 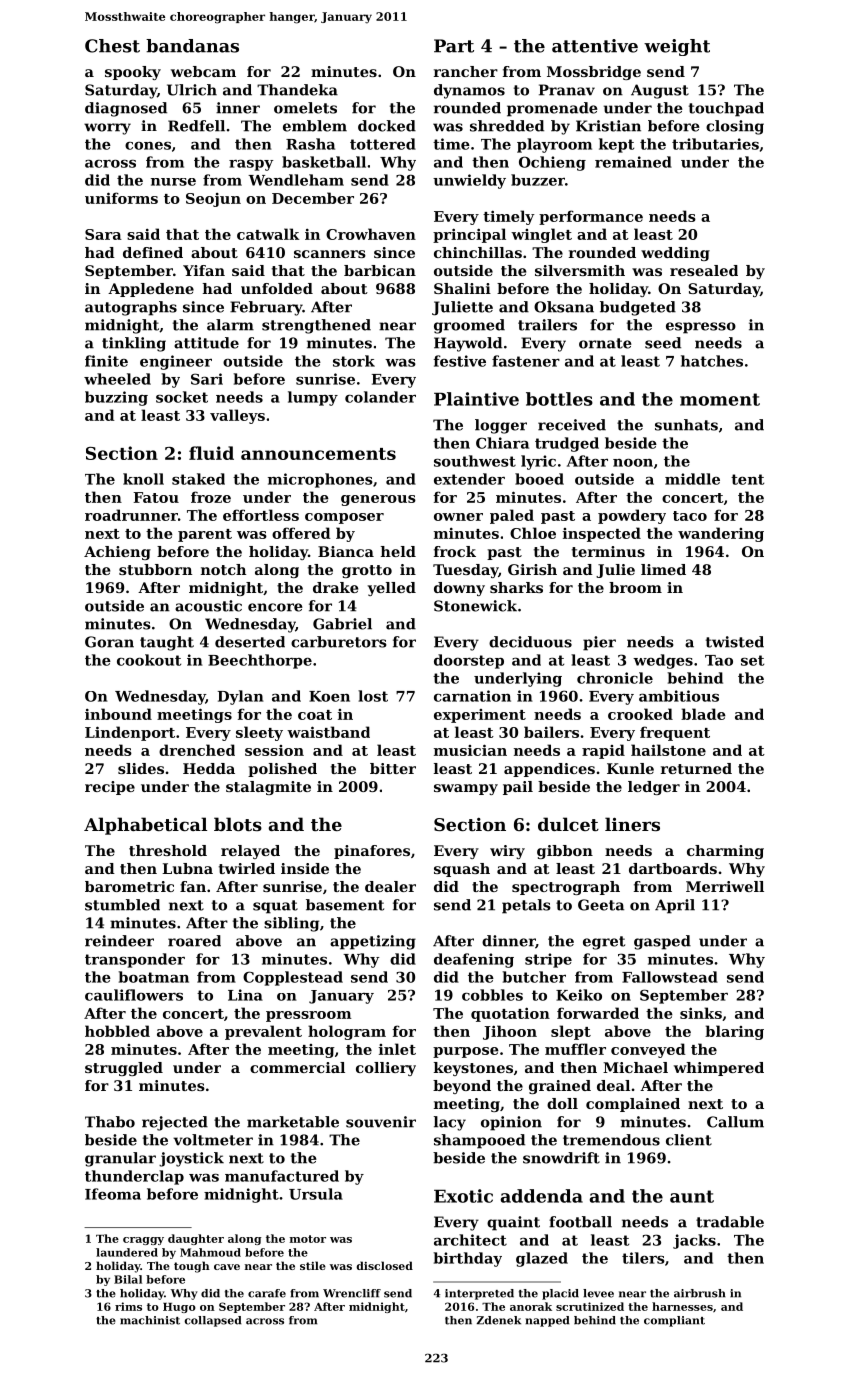 What do you see at coordinates (507, 126) in the screenshot?
I see `shredded` at bounding box center [507, 126].
